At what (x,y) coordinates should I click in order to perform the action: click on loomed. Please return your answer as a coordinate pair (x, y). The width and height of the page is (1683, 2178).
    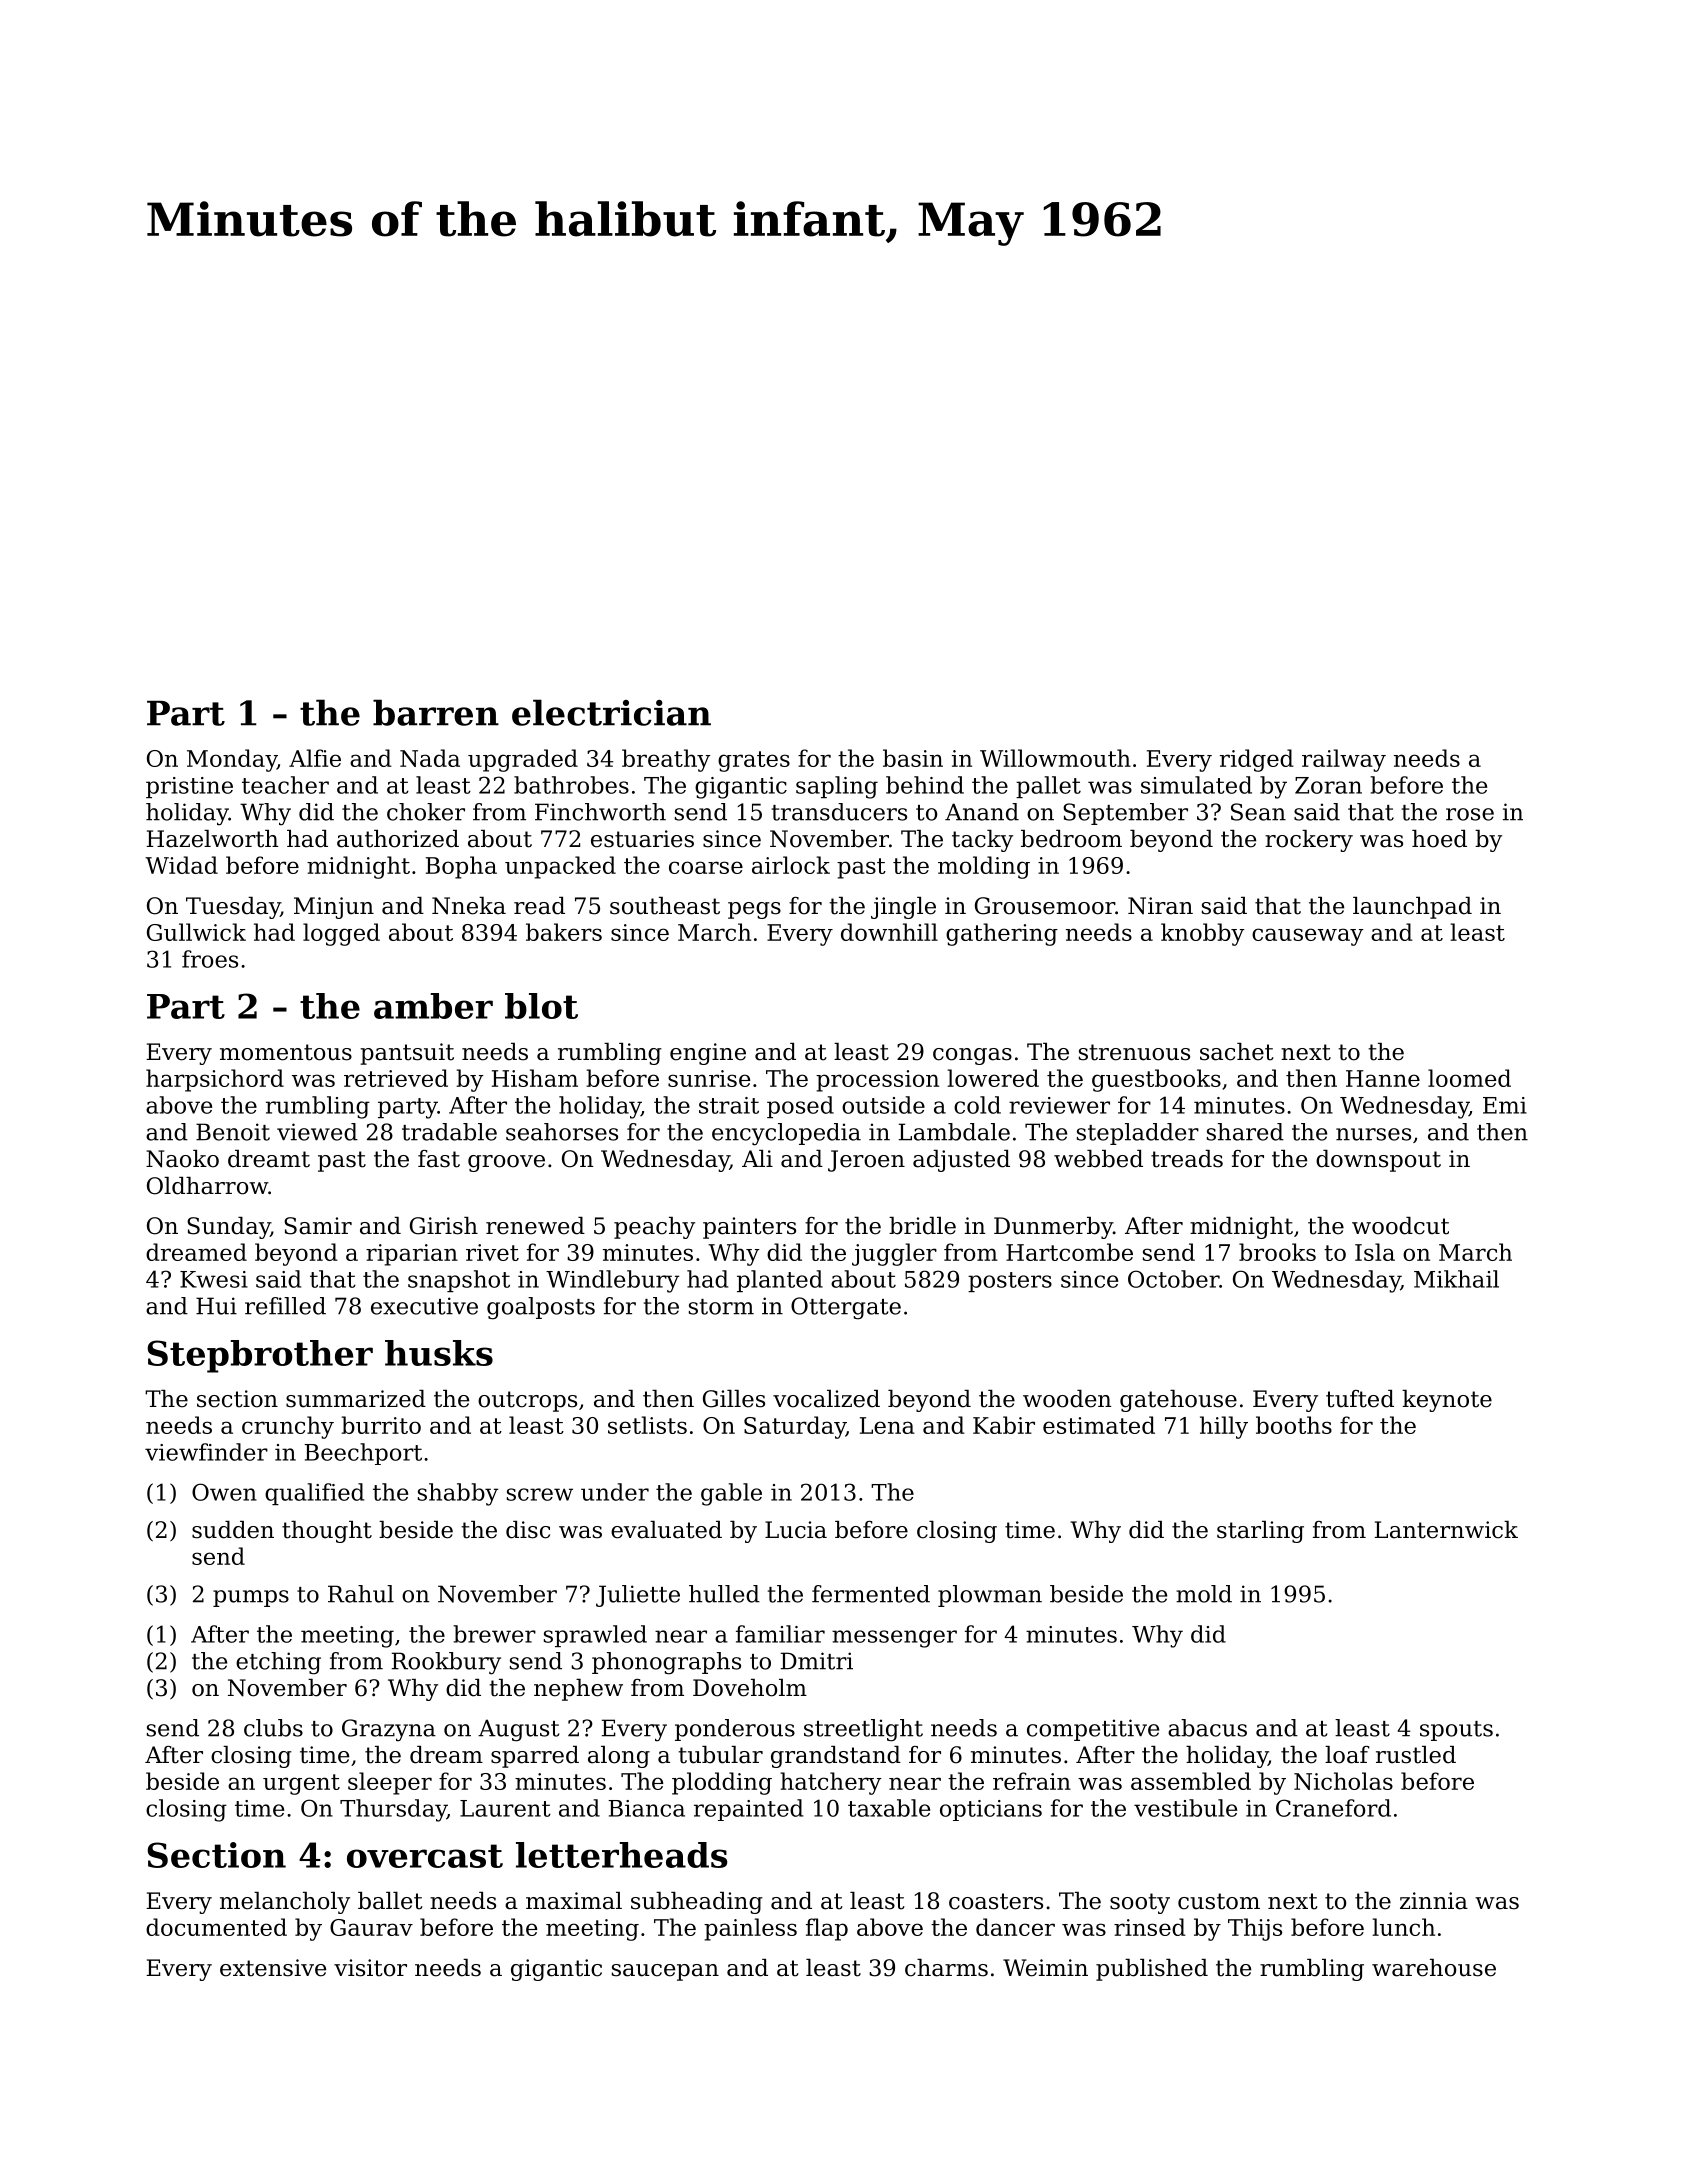
    Looking at the image, I should click on (1469, 1078).
